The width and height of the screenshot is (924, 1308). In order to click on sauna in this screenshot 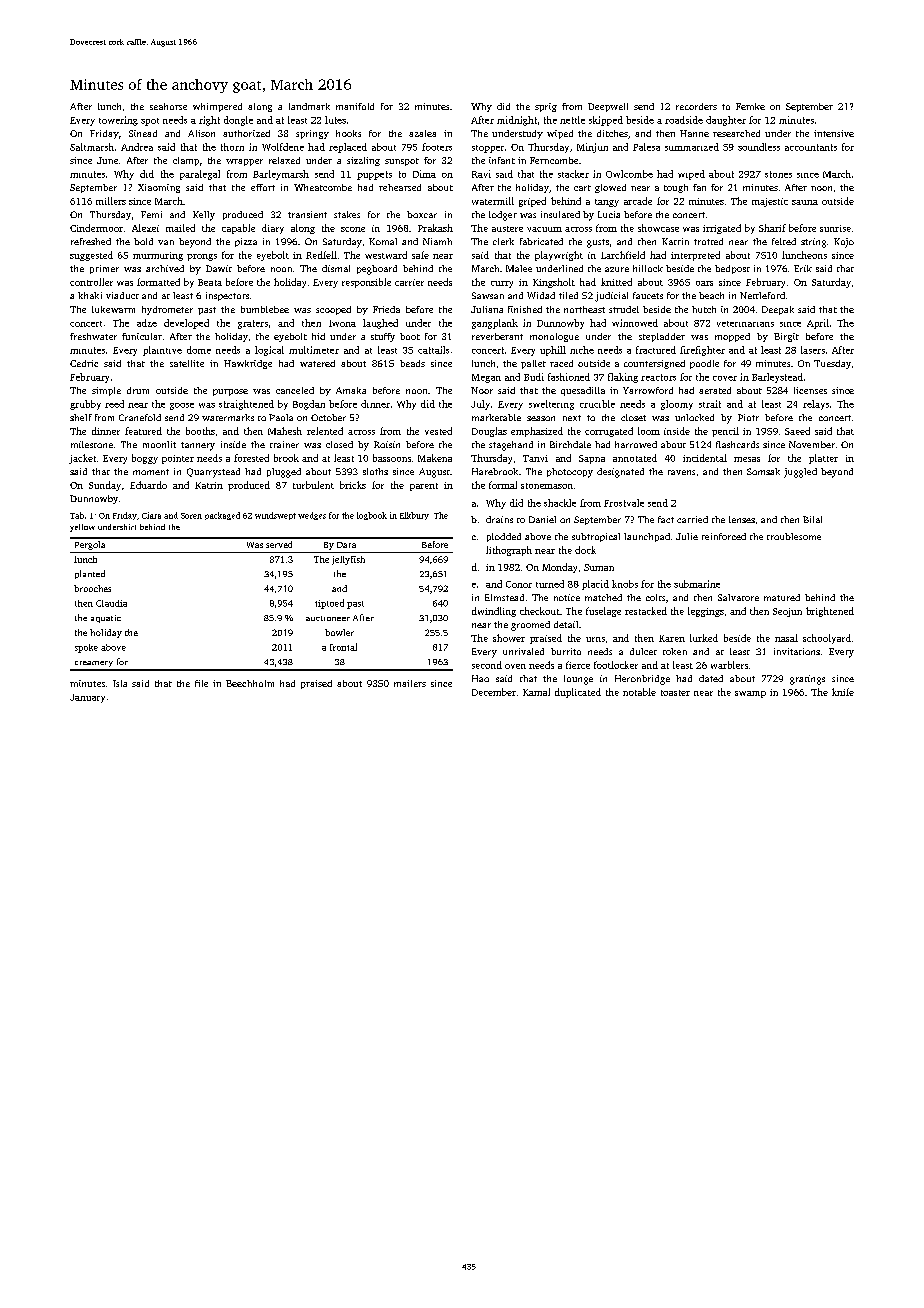, I will do `click(805, 202)`.
